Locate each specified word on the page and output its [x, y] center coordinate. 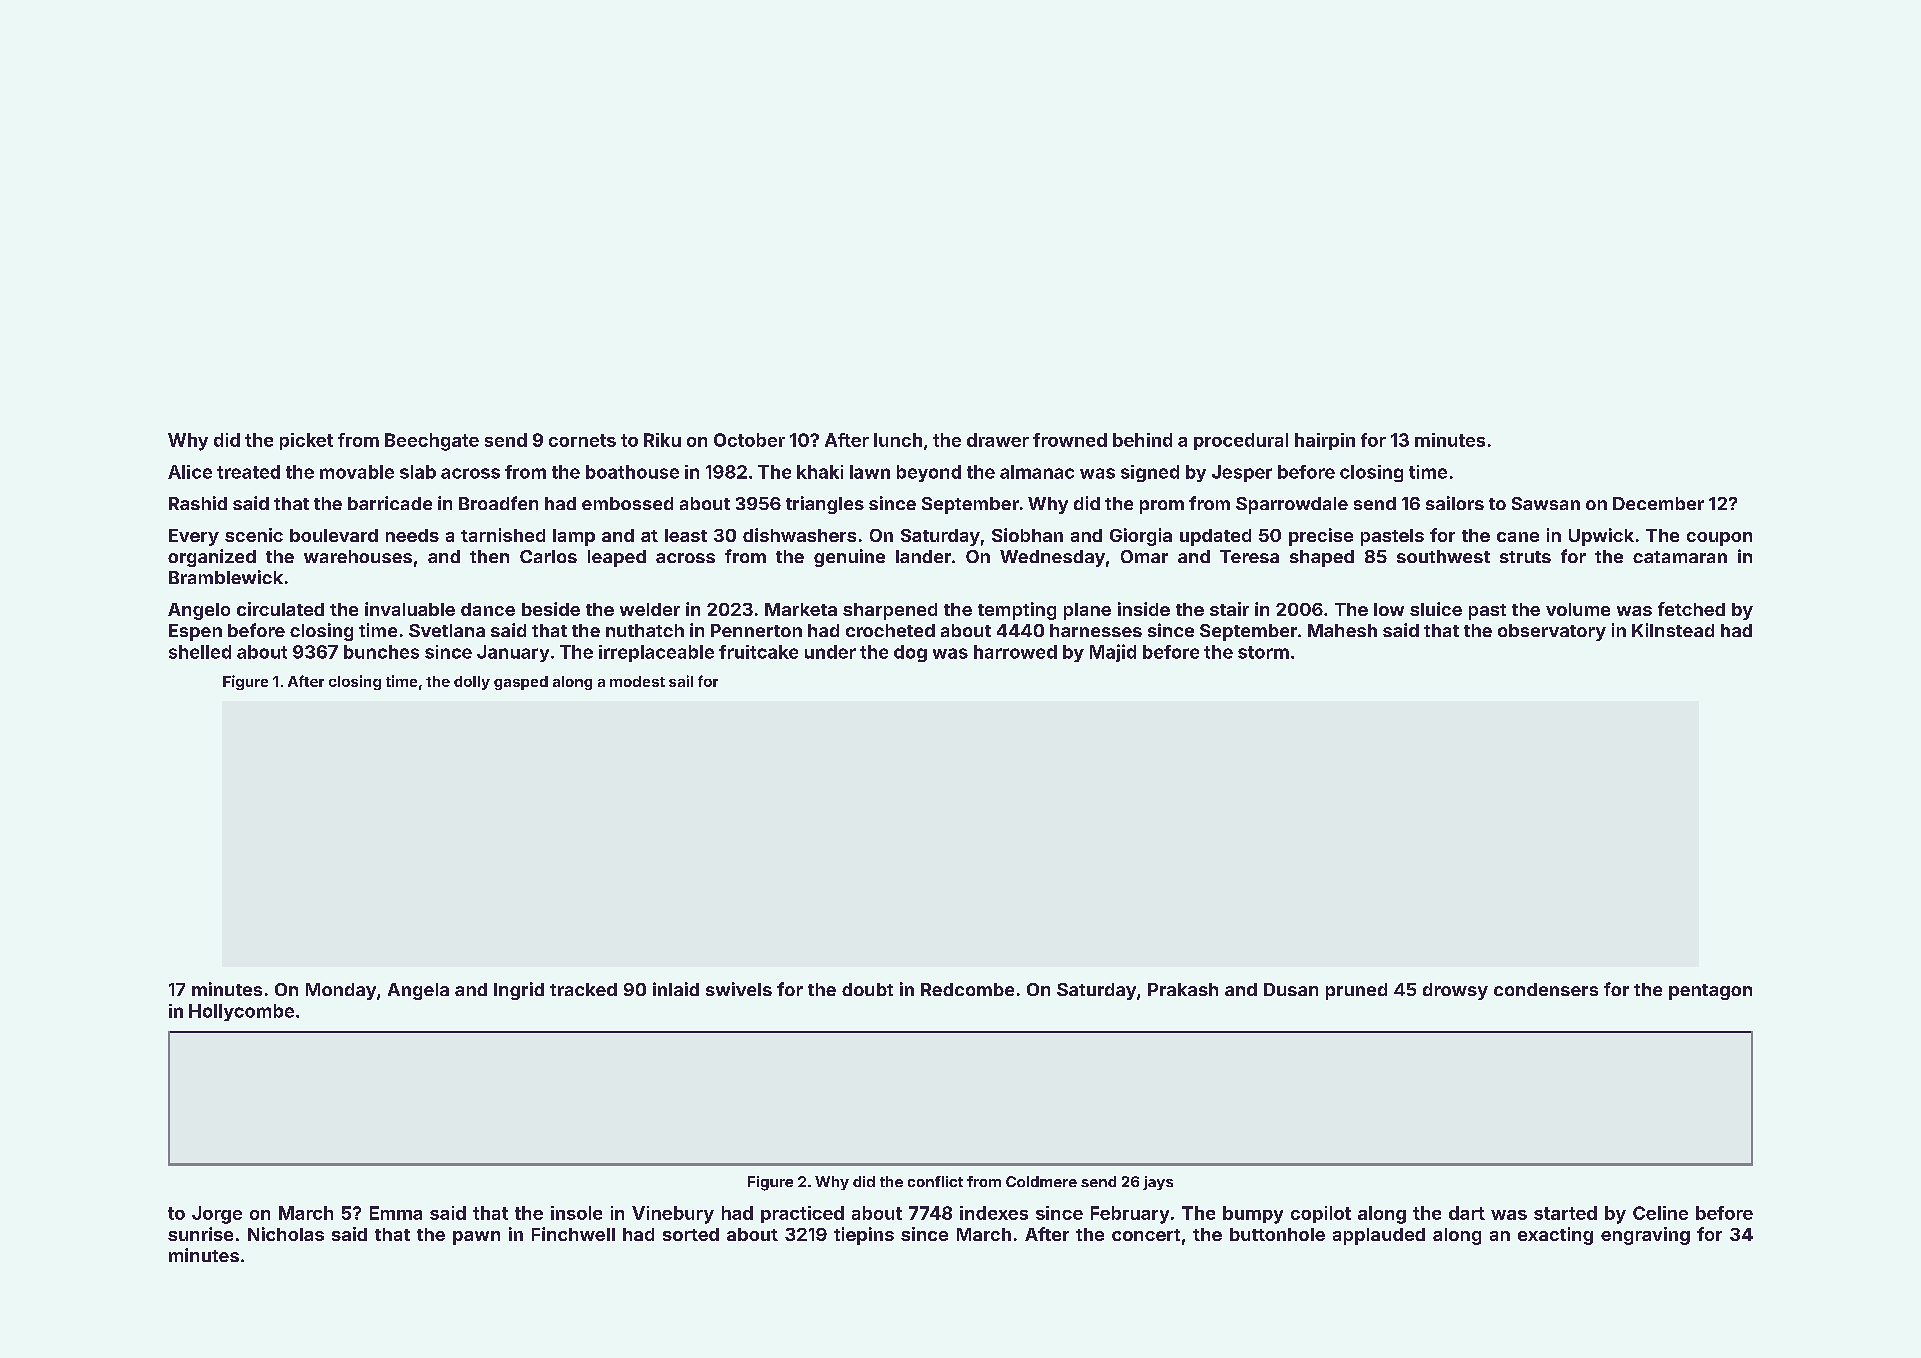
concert [1146, 1235]
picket [306, 441]
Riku [662, 440]
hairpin [1325, 441]
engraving [1645, 1236]
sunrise [200, 1234]
